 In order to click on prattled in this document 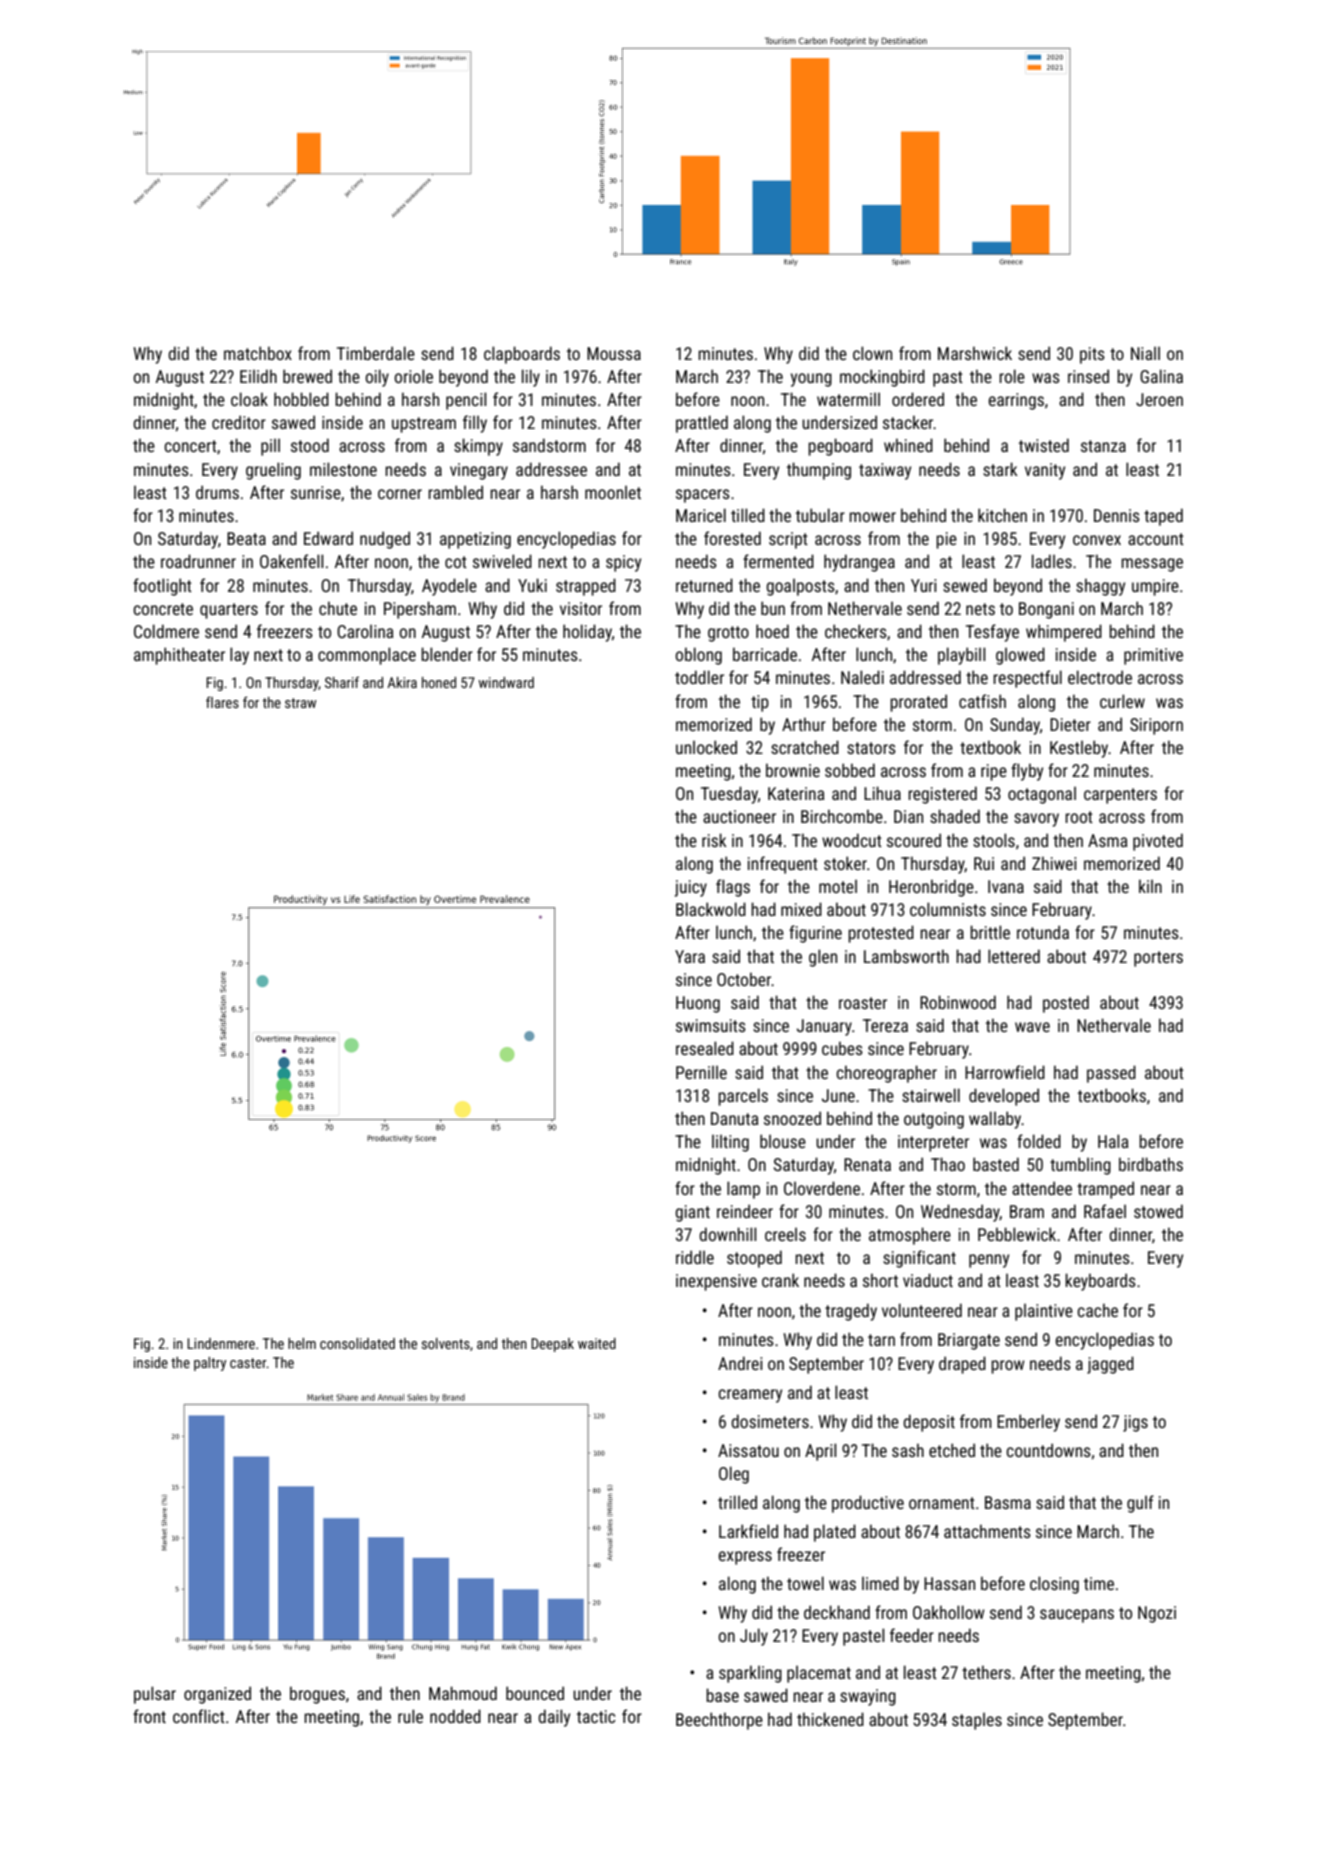, I will do `click(702, 424)`.
